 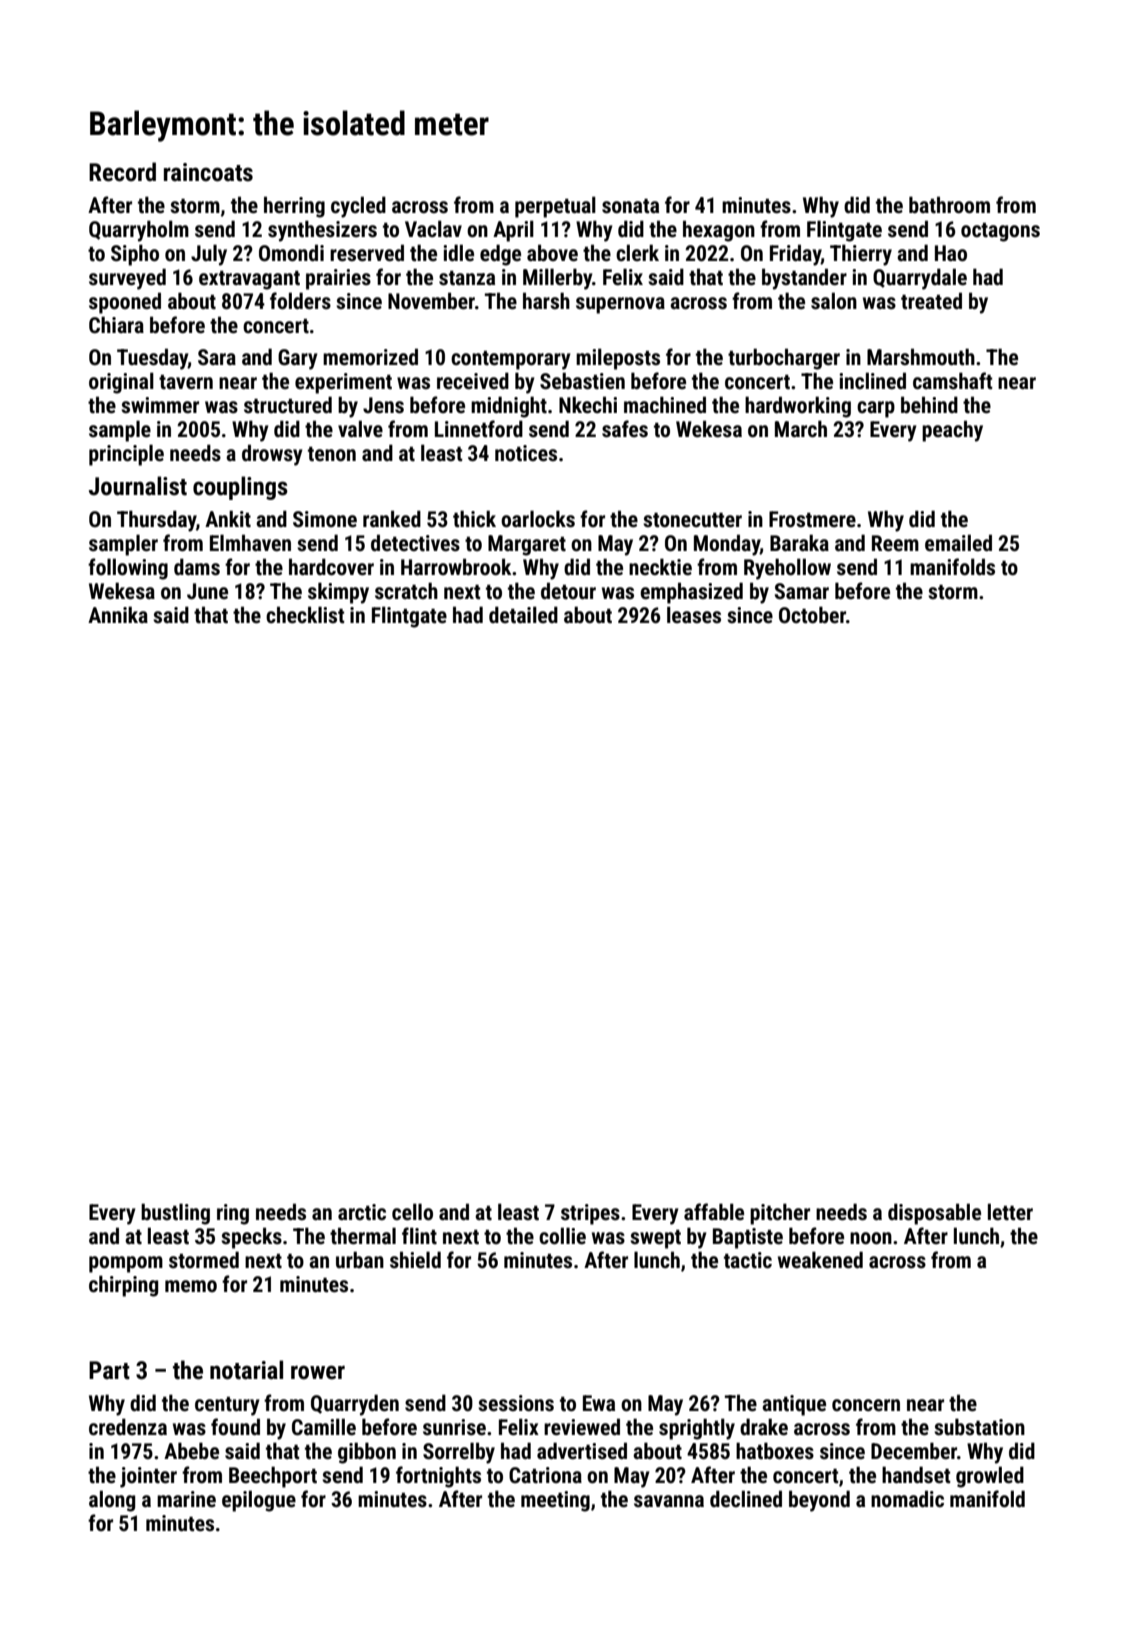 I want to click on bathroom, so click(x=949, y=204).
